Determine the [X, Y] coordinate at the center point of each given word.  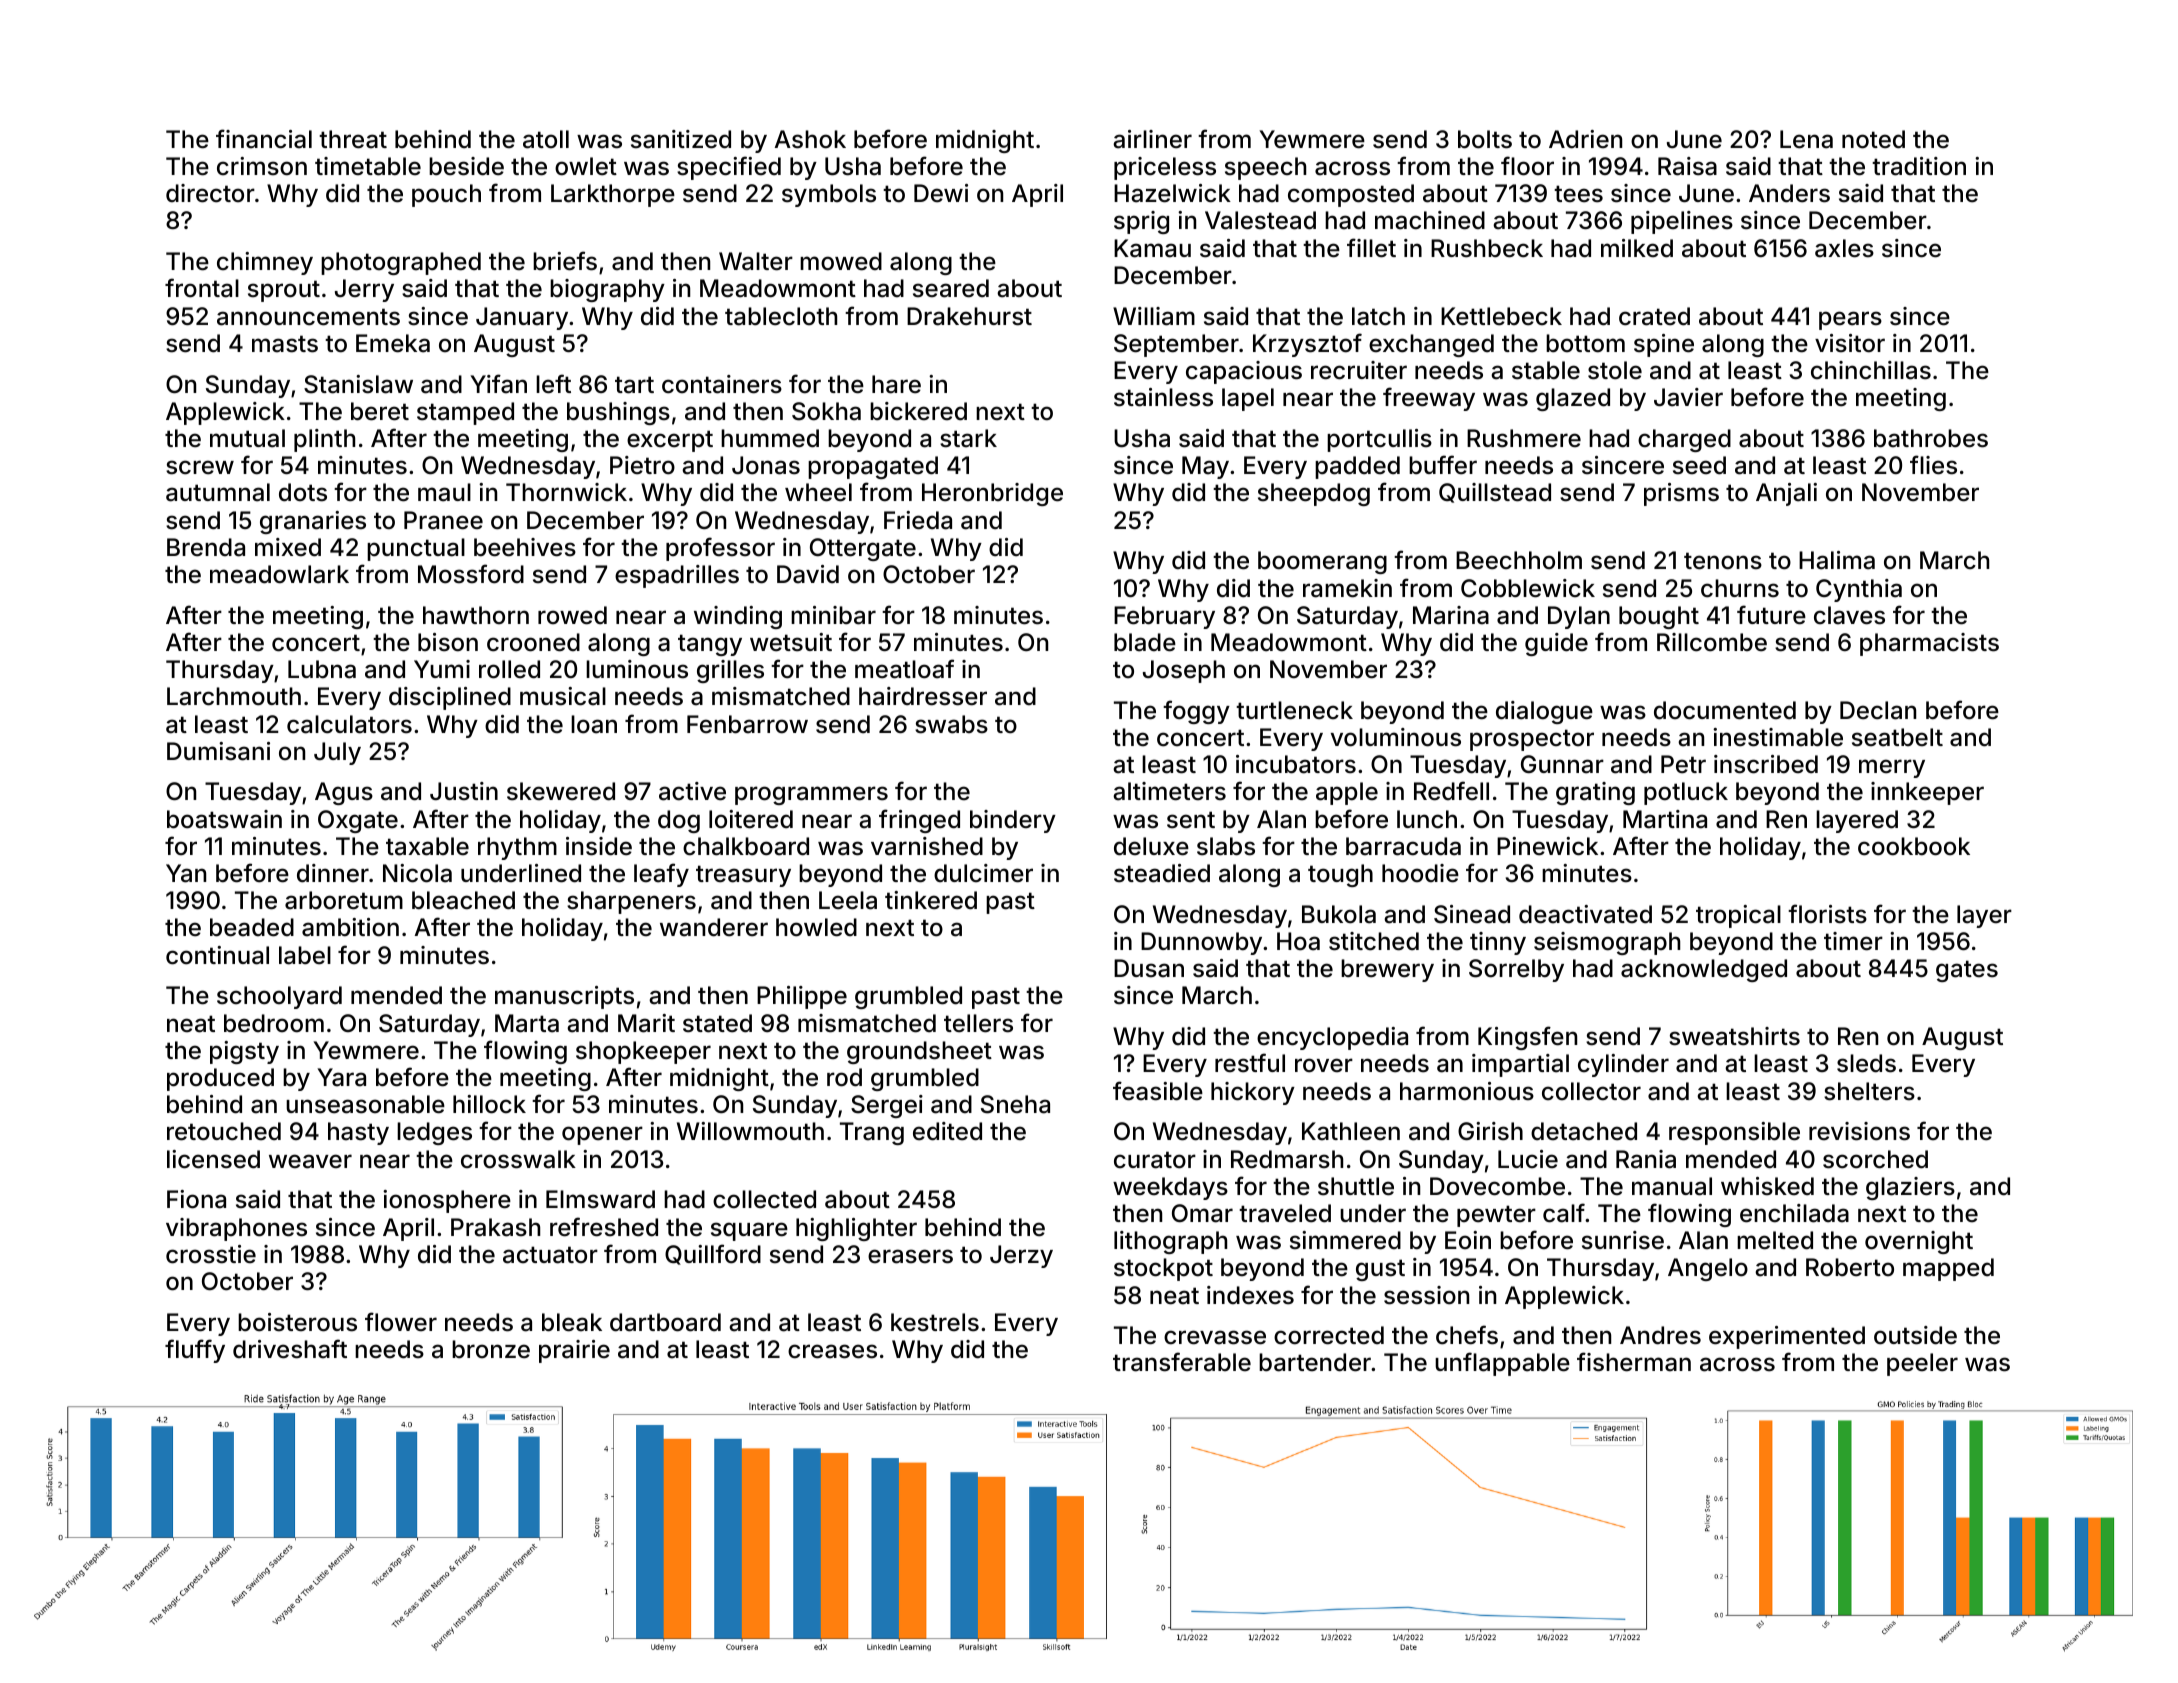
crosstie [211, 1254]
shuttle [1356, 1186]
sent [1191, 820]
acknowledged [1704, 970]
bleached [463, 900]
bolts [1485, 139]
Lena [1806, 139]
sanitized [681, 139]
